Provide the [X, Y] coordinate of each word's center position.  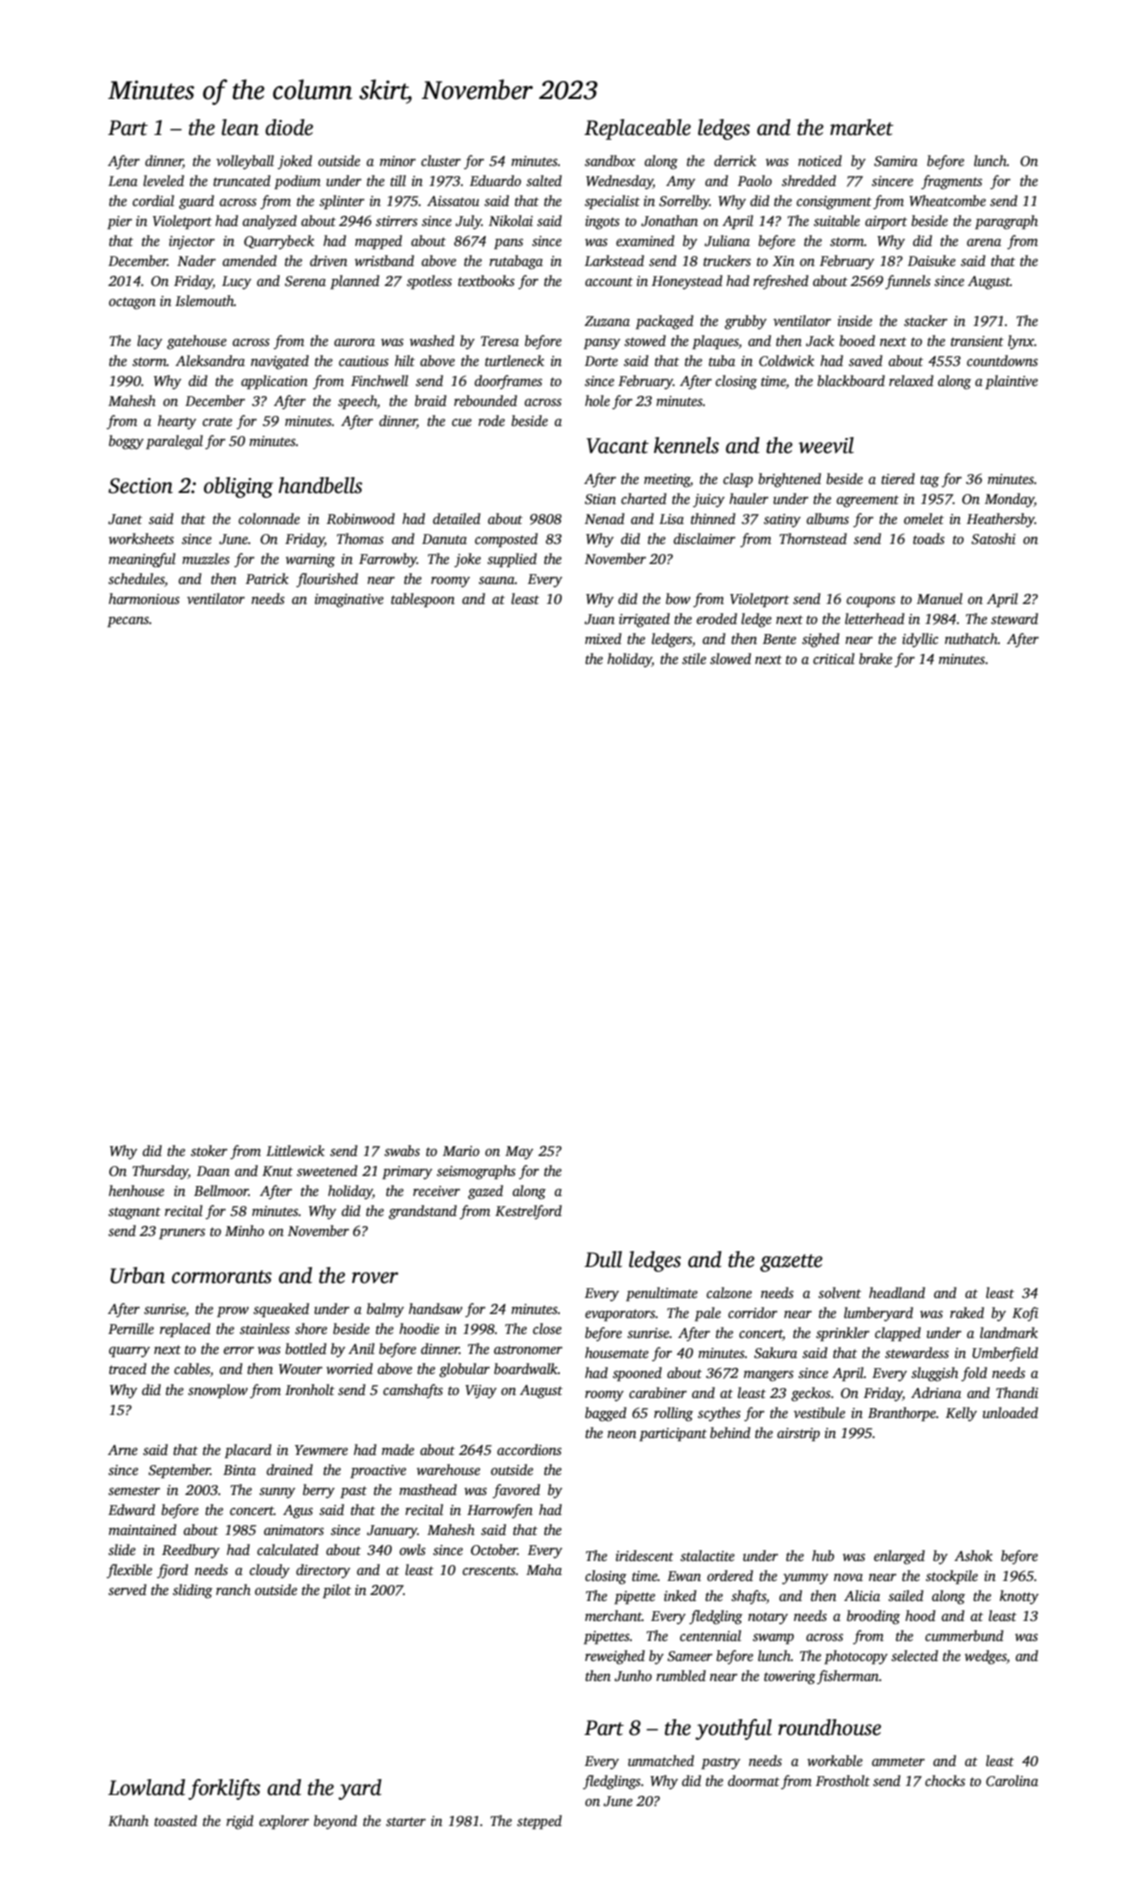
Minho [244, 1230]
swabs [402, 1150]
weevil [826, 445]
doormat [754, 1780]
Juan [599, 619]
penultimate [662, 1294]
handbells [320, 485]
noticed [820, 160]
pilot [337, 1591]
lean [240, 127]
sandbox [610, 160]
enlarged [899, 1557]
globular [464, 1370]
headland [897, 1292]
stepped [539, 1822]
